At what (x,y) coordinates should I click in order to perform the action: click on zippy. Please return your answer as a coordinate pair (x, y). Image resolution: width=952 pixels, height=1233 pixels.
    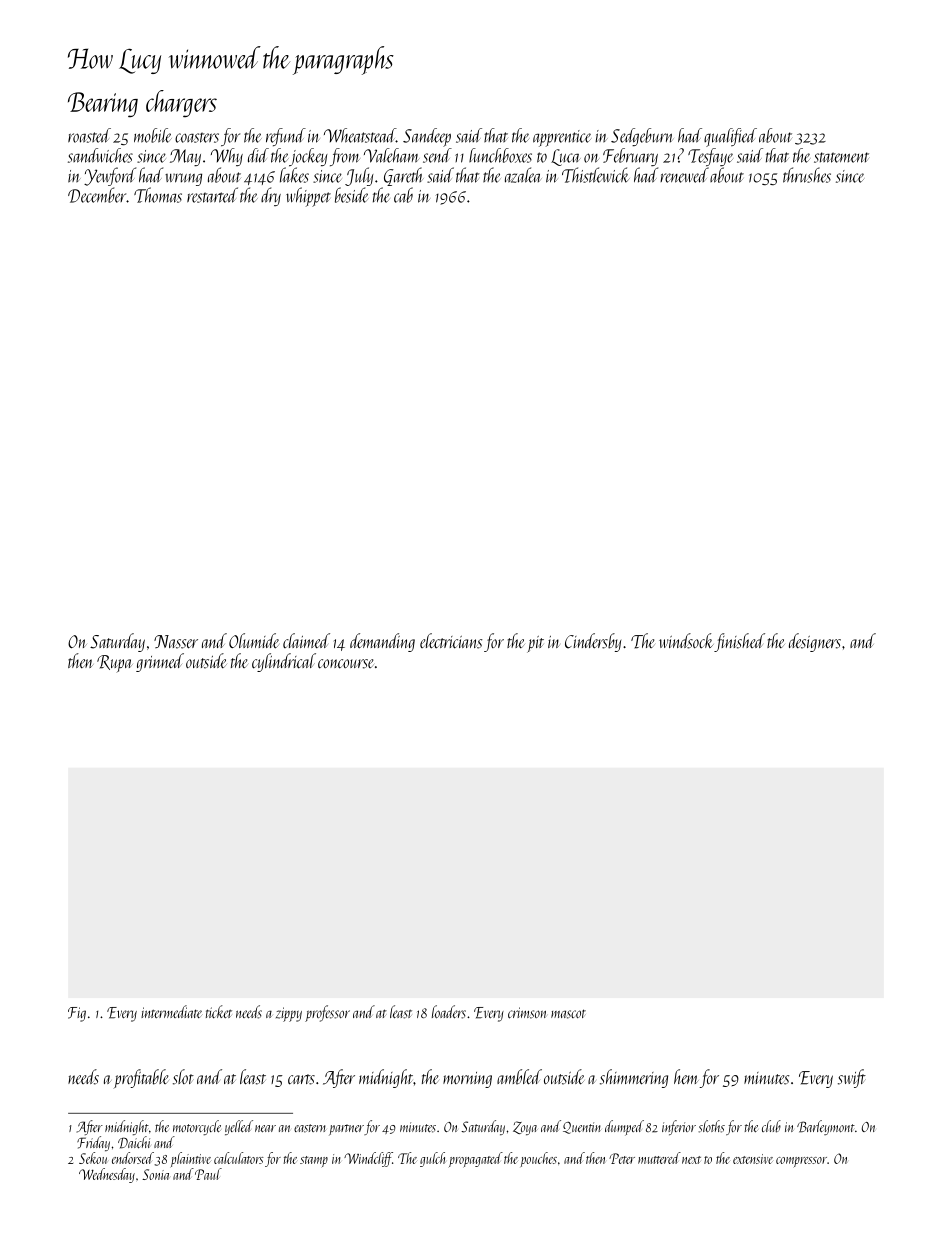
    Looking at the image, I should click on (289, 1014).
